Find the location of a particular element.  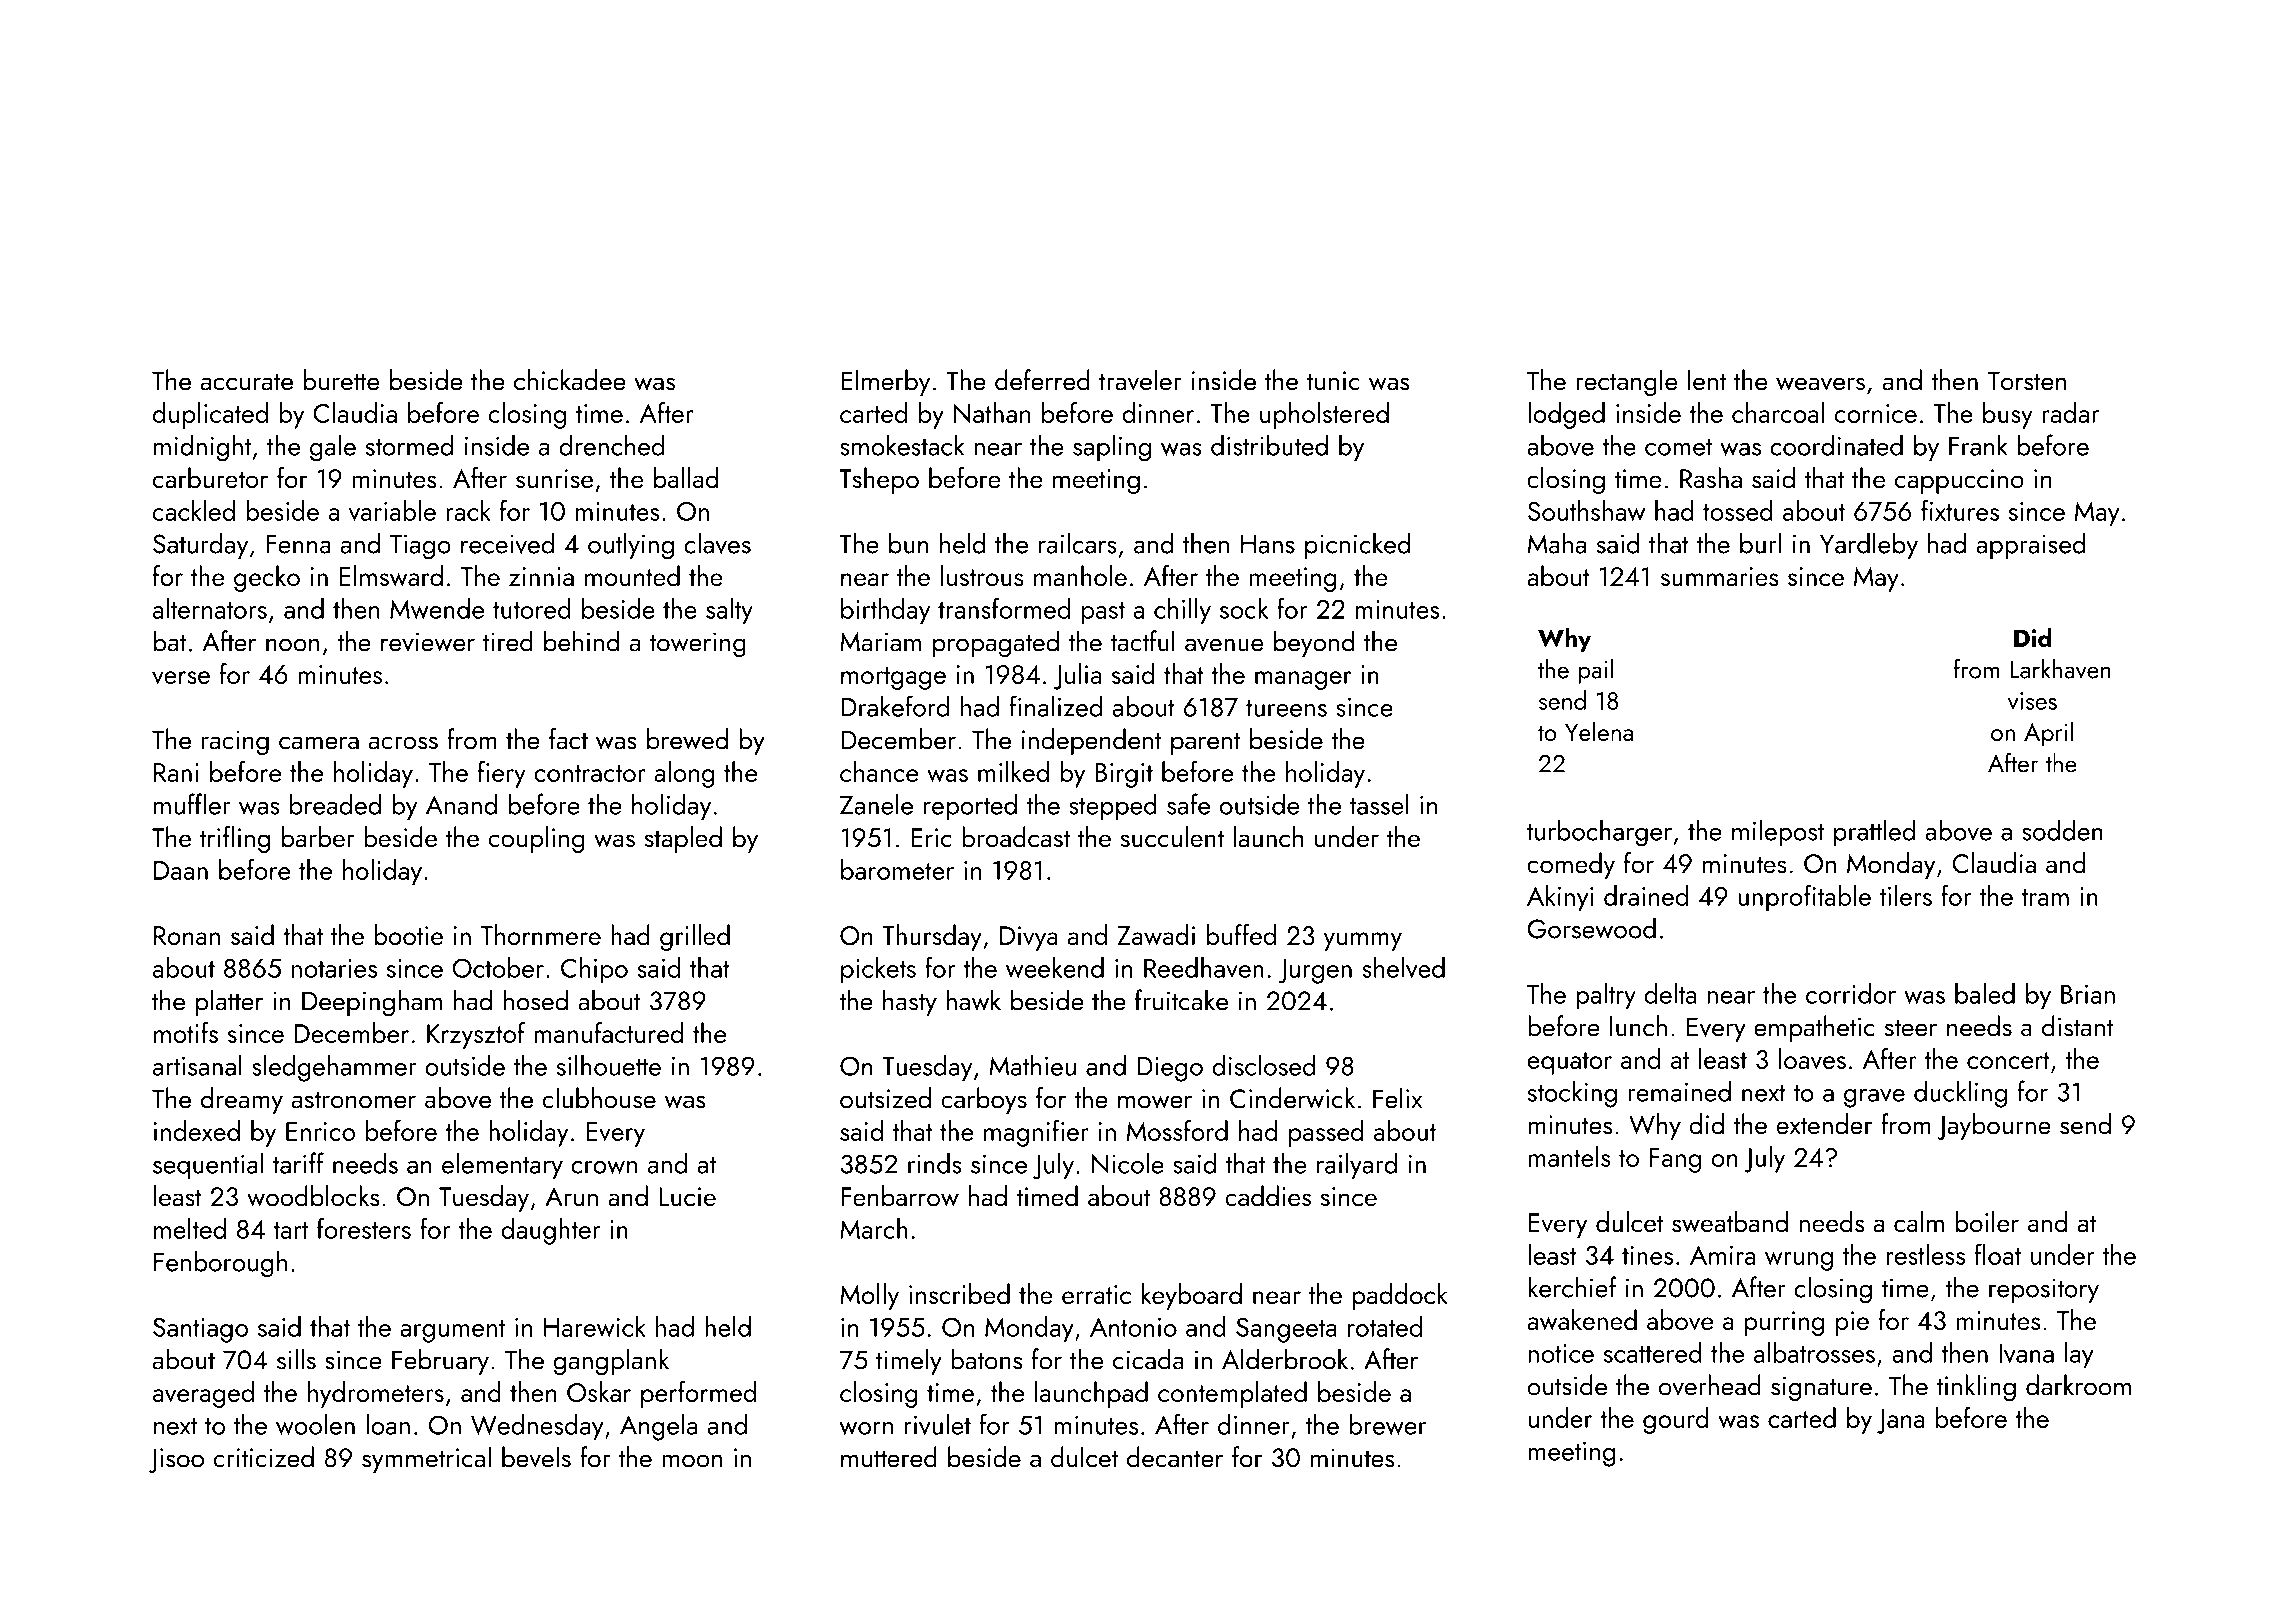

Yelena is located at coordinates (1599, 731).
